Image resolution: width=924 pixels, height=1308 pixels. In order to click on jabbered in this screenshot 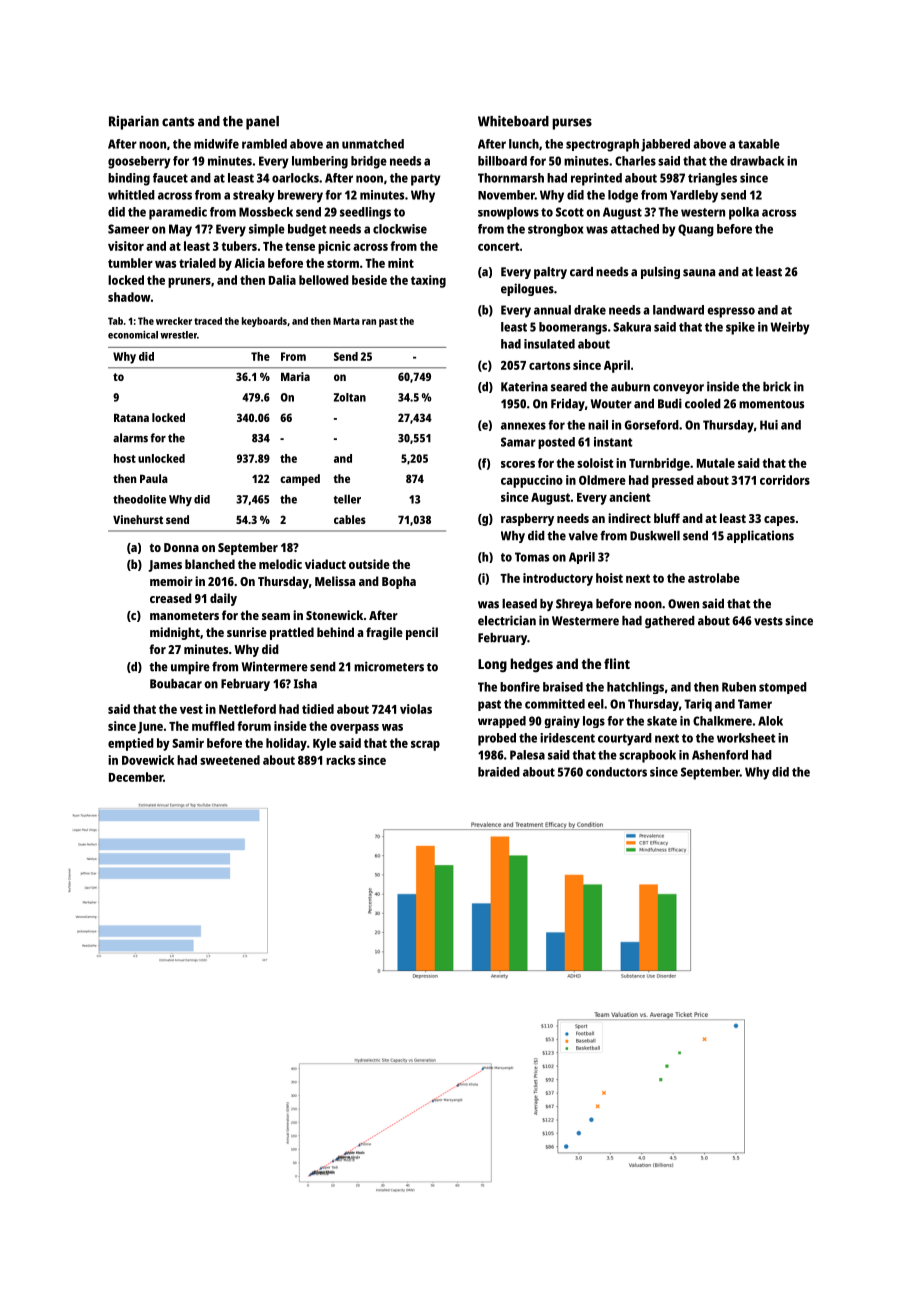, I will do `click(665, 145)`.
